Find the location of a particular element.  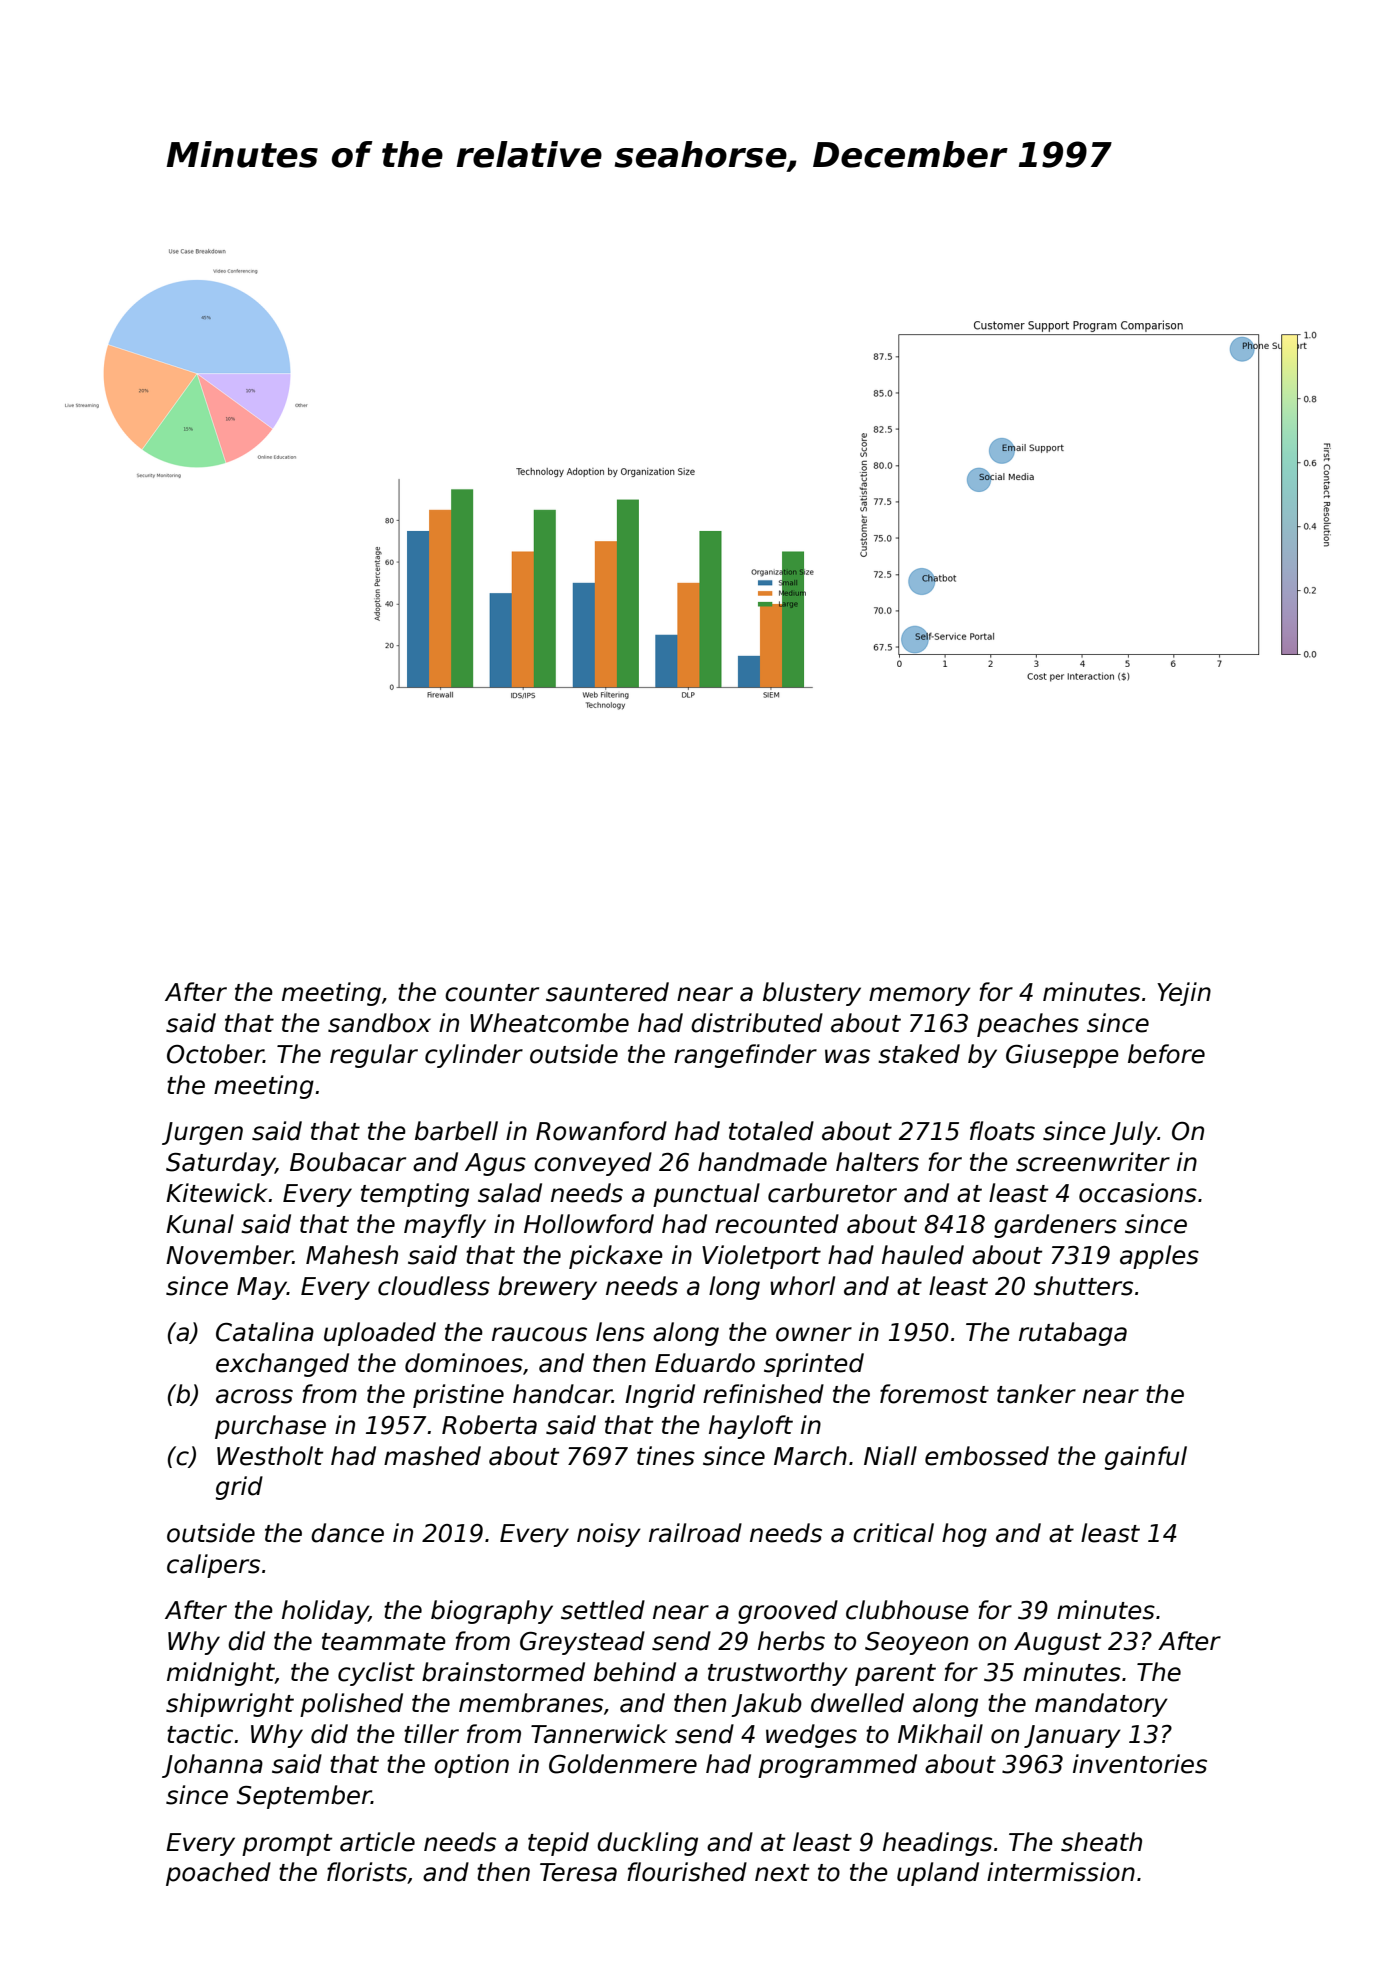

occasions is located at coordinates (1138, 1193).
